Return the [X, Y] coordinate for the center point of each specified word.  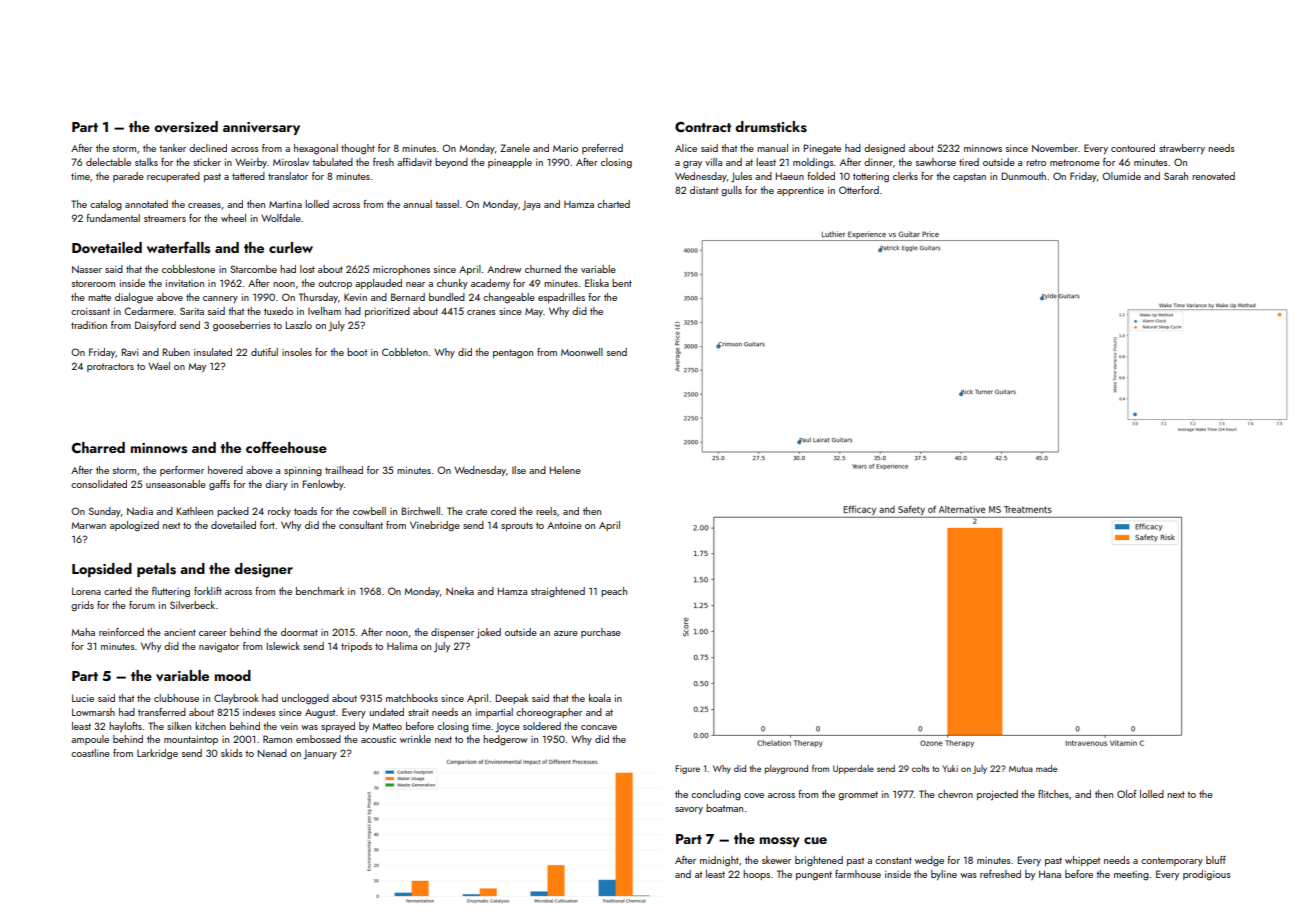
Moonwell [582, 352]
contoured [1133, 148]
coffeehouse [286, 447]
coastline [90, 753]
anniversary [261, 128]
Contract [703, 127]
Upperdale [853, 769]
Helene [565, 470]
